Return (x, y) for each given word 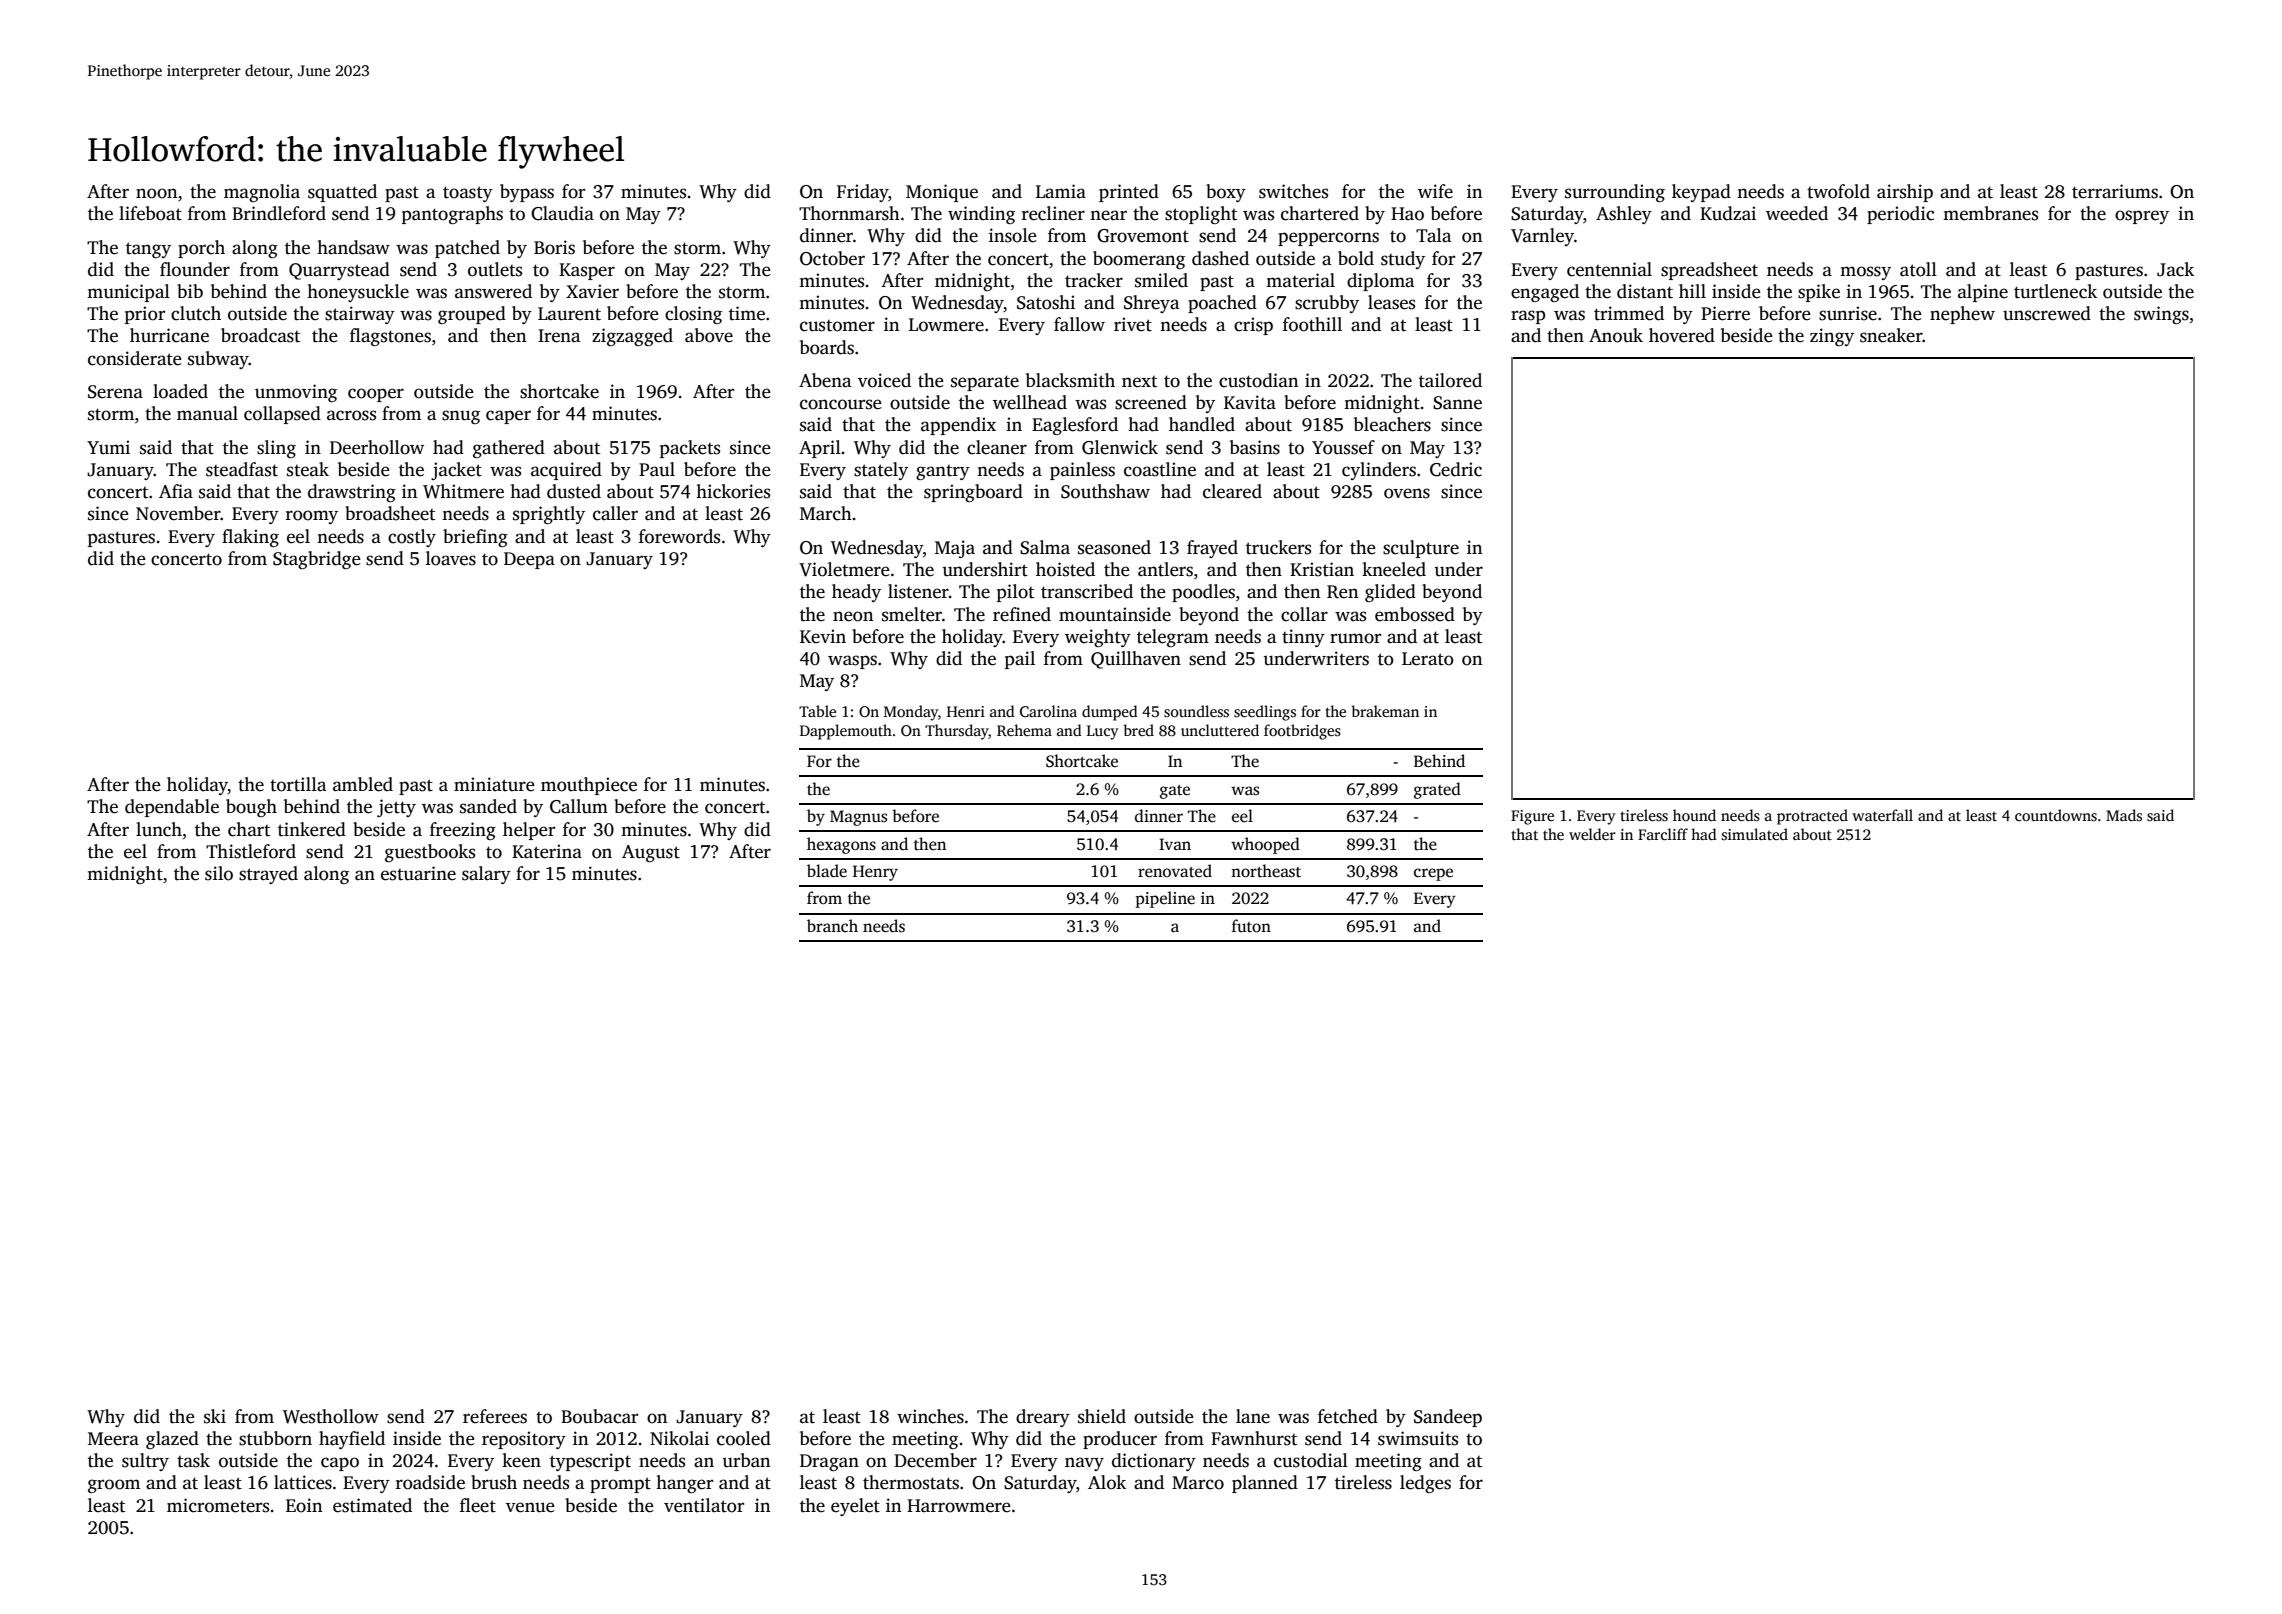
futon (1251, 926)
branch (832, 926)
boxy (1226, 193)
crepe (1433, 874)
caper (508, 417)
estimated (372, 1505)
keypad (1701, 193)
